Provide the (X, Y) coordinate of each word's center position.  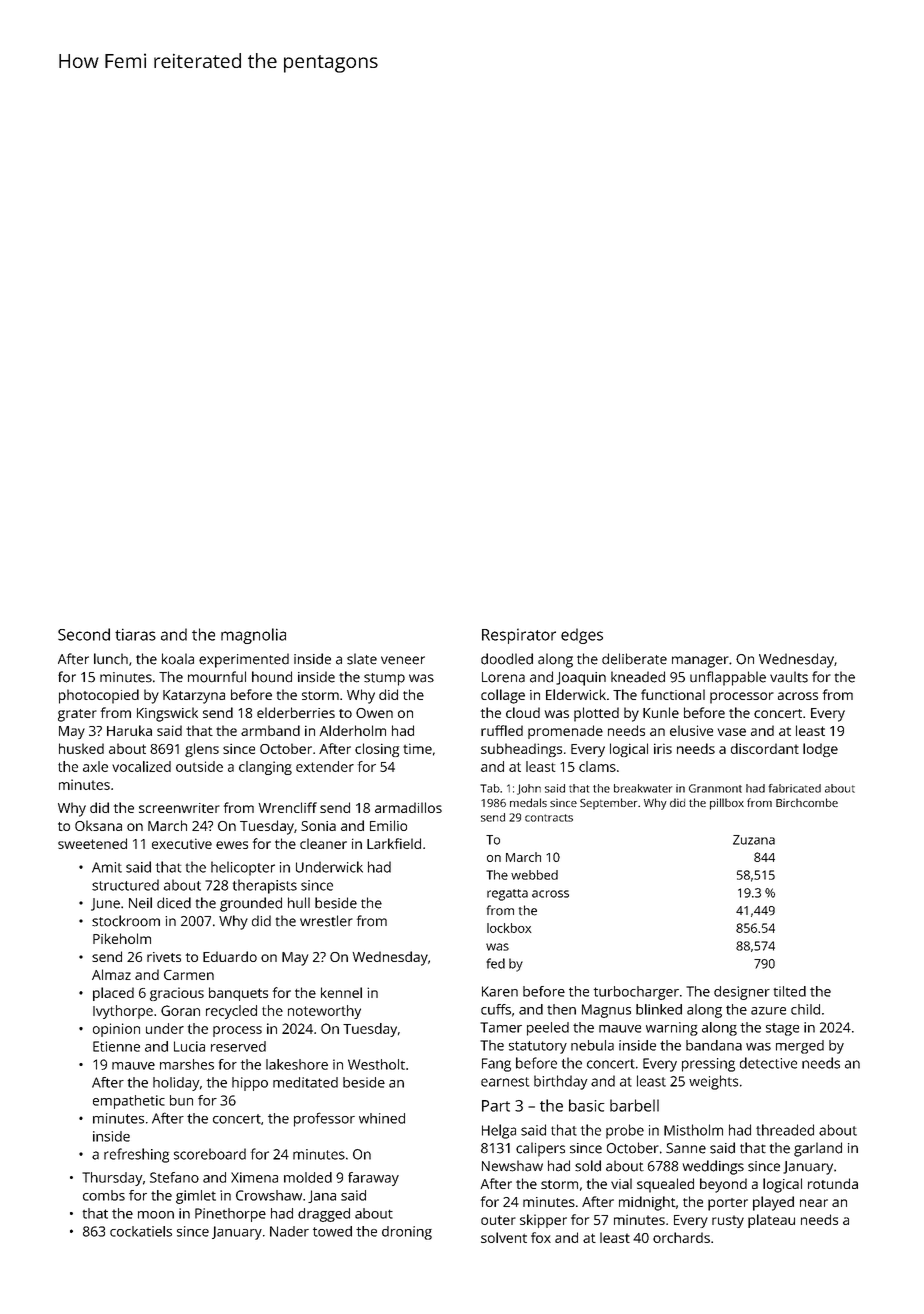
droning (407, 1233)
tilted (790, 991)
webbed (534, 875)
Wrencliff (287, 807)
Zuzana (754, 840)
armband (270, 730)
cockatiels (141, 1231)
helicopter (243, 868)
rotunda (833, 1183)
